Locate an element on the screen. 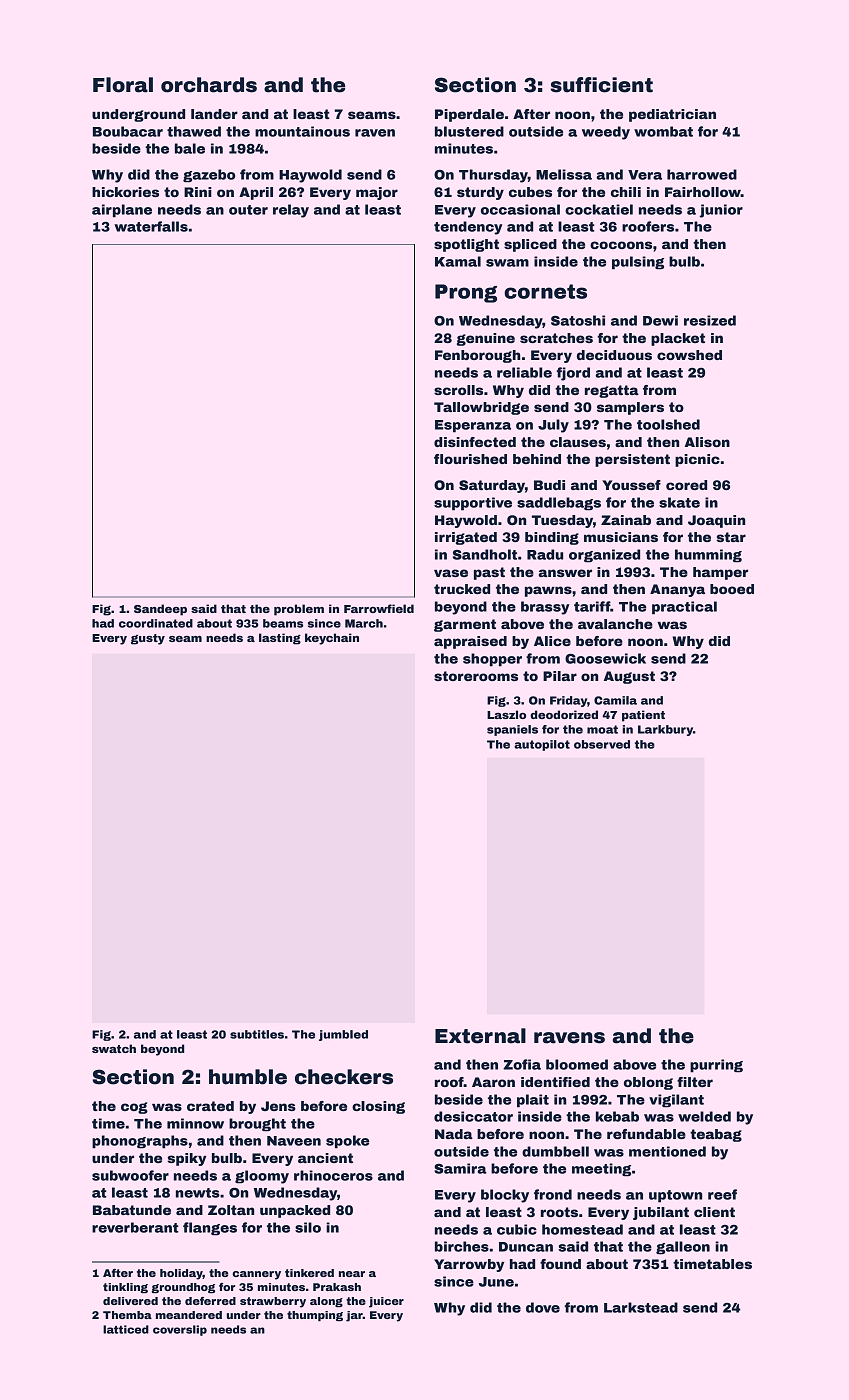 The image size is (849, 1400). resized is located at coordinates (710, 320).
